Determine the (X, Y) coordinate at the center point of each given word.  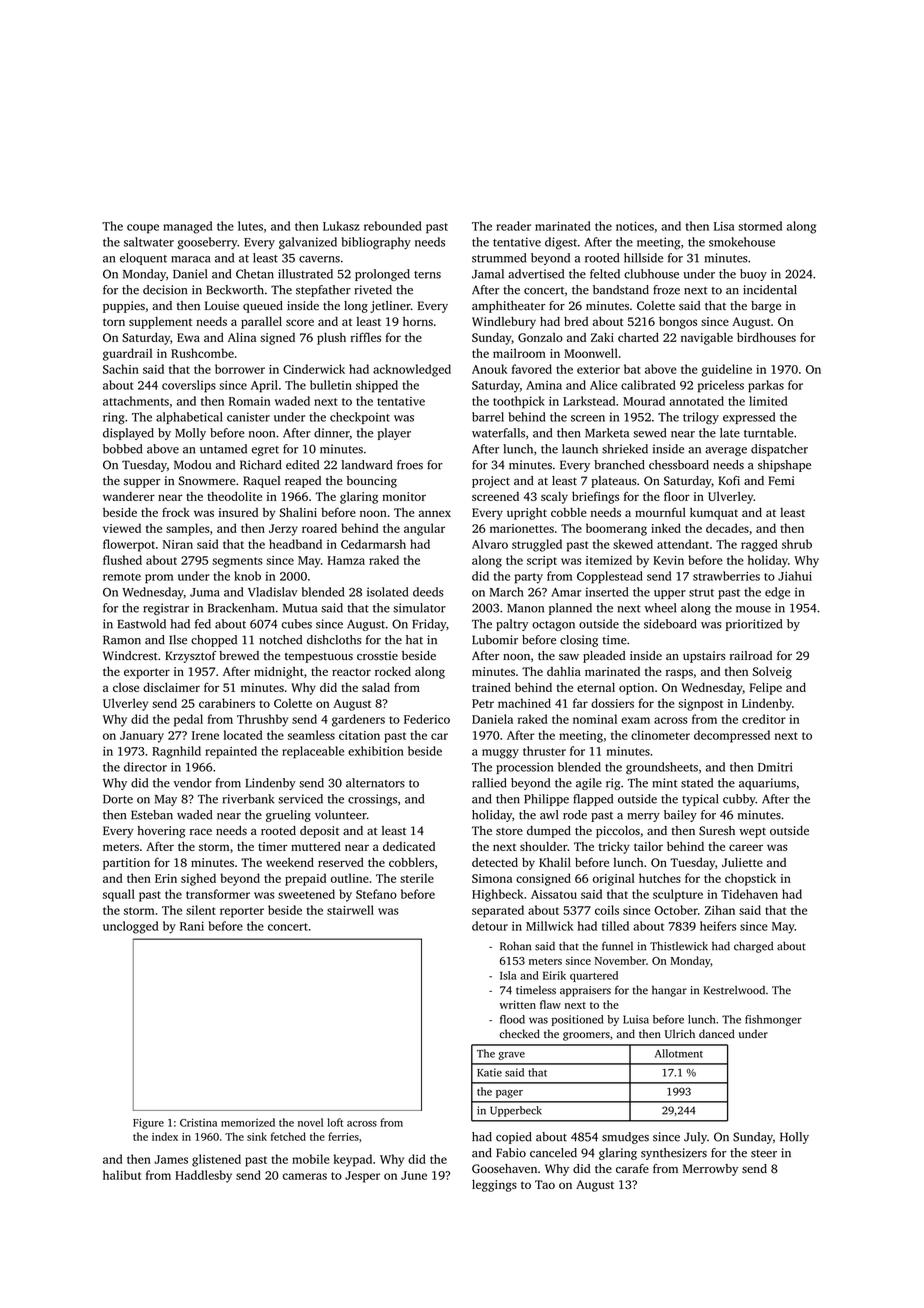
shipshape (784, 466)
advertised (536, 274)
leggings (494, 1186)
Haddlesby (203, 1176)
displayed (128, 434)
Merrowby (710, 1170)
